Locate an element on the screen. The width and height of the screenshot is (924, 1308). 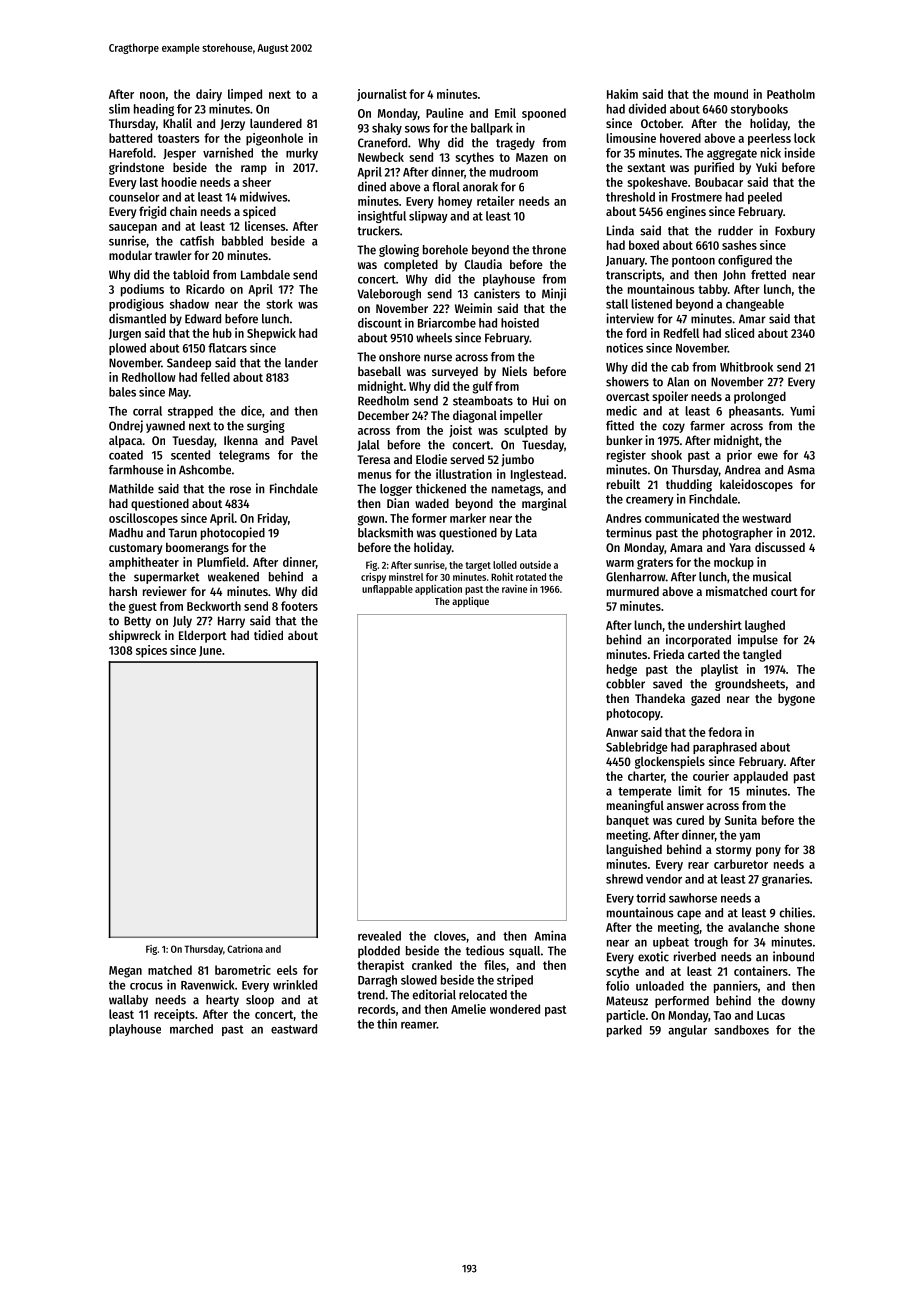
mudroom is located at coordinates (514, 172).
